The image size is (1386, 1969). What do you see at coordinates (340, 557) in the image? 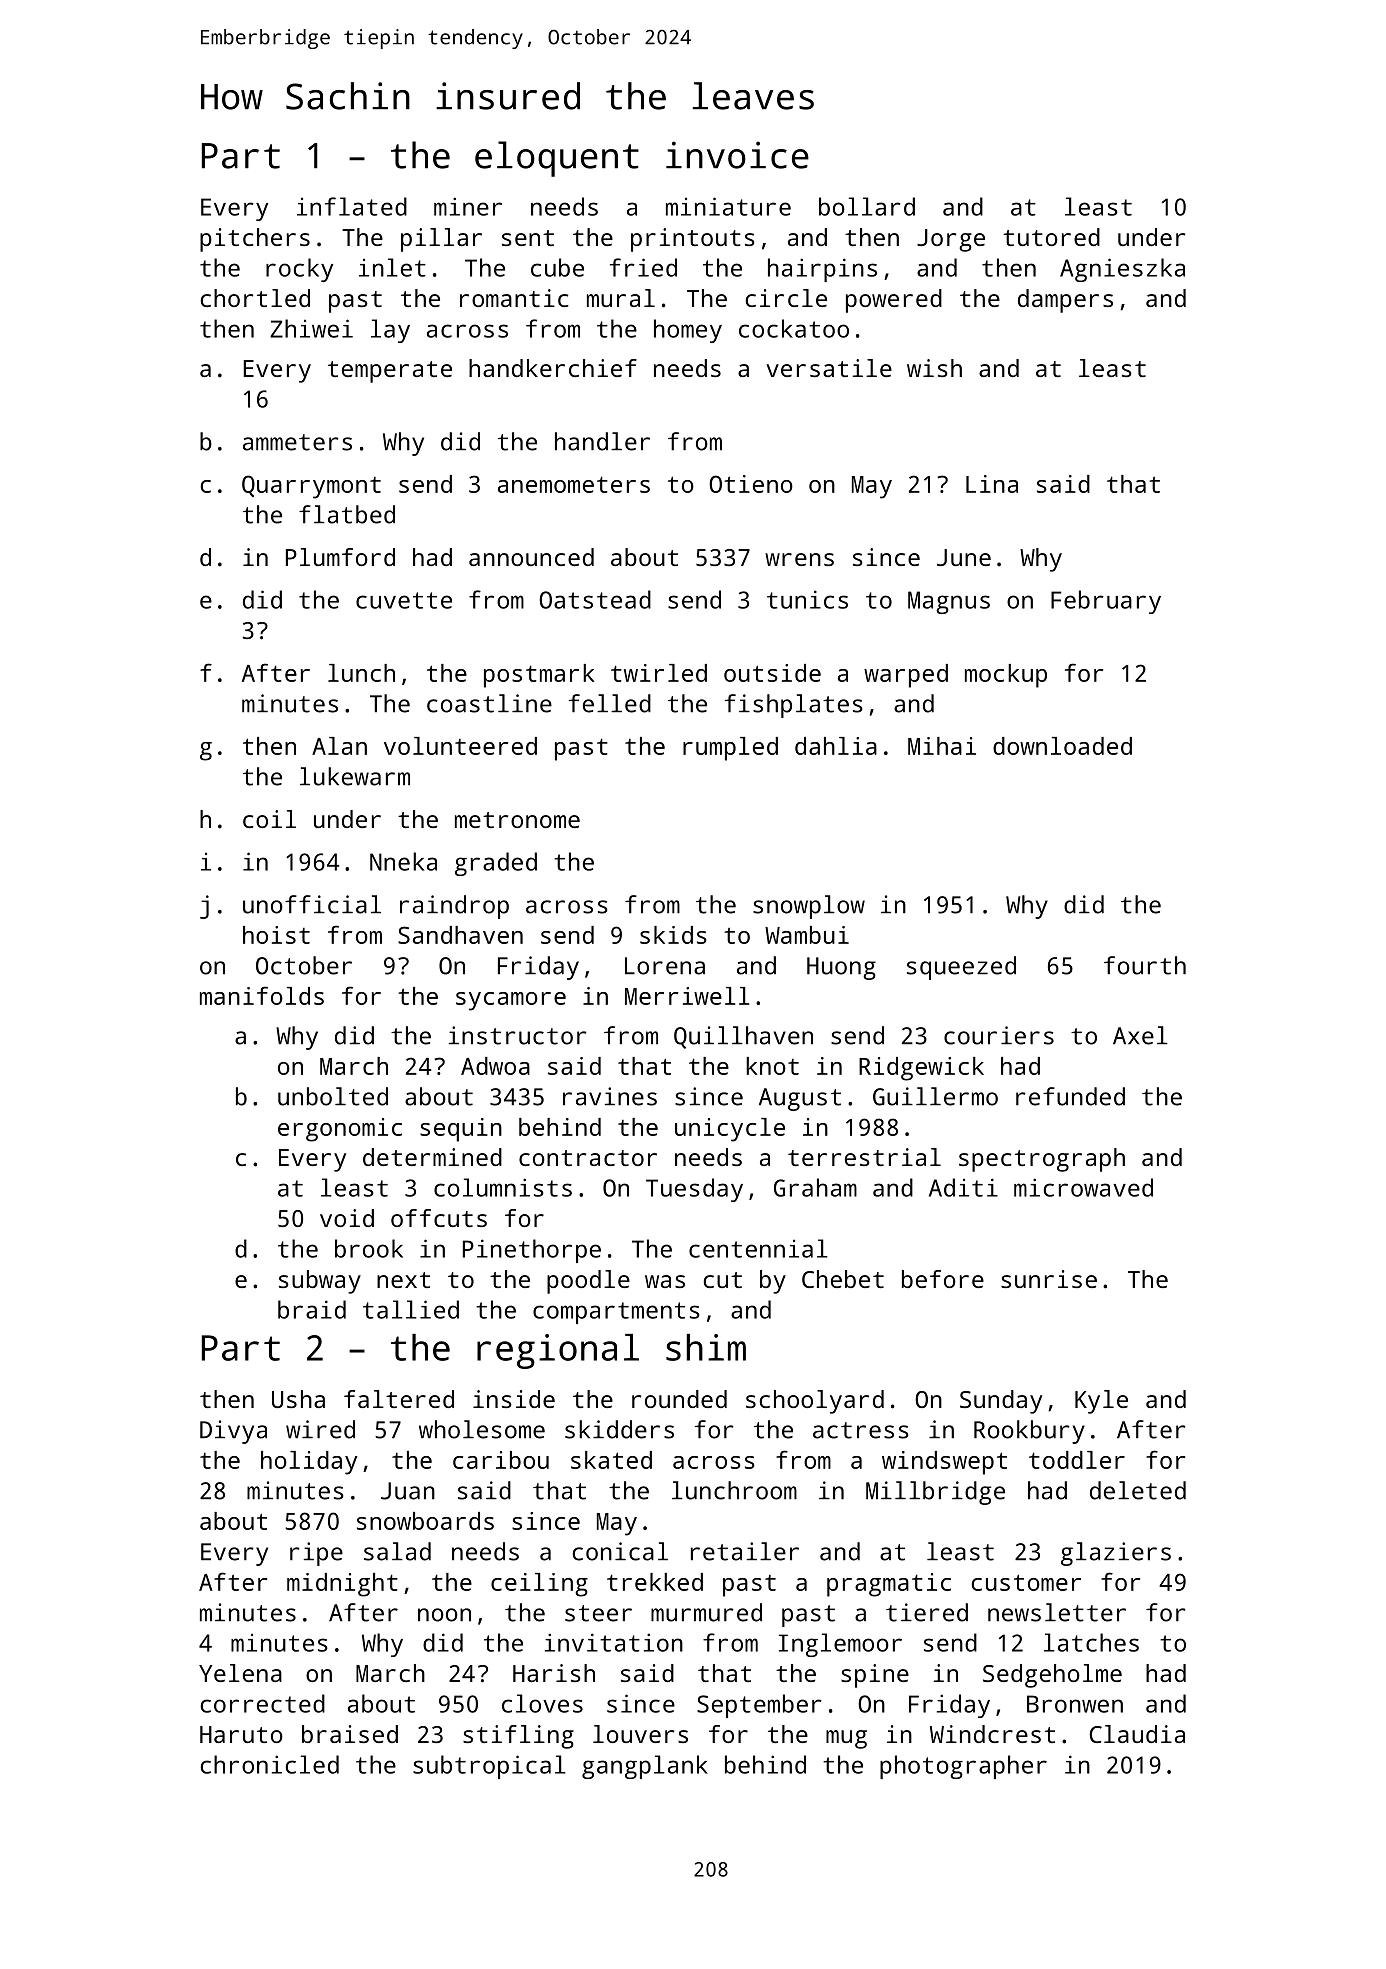
I see `Plumford` at bounding box center [340, 557].
